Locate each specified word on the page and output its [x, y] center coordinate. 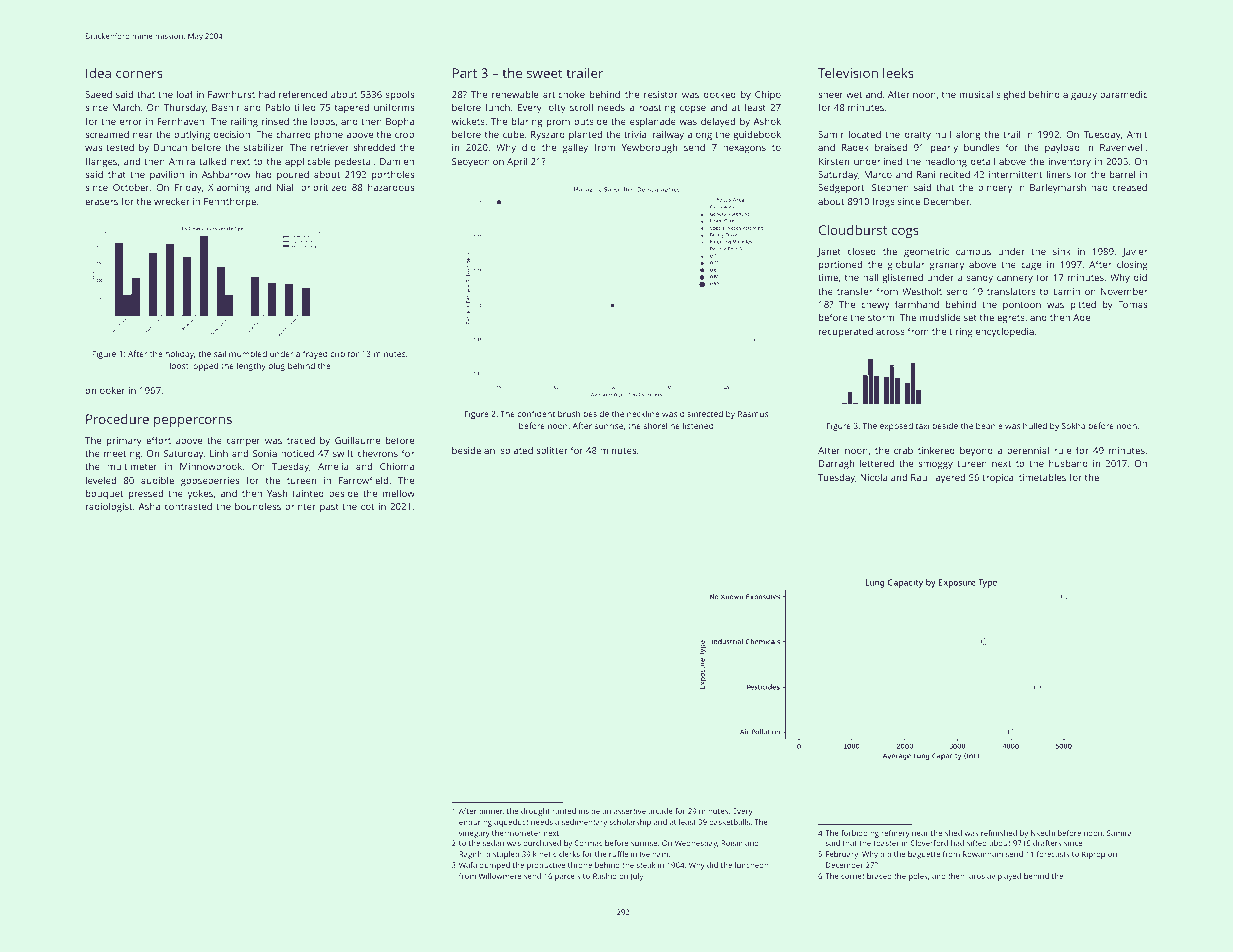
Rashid [605, 876]
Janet [829, 252]
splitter [552, 451]
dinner [491, 811]
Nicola [873, 477]
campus [973, 253]
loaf [185, 94]
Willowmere [500, 876]
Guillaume [357, 440]
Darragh [836, 465]
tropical [999, 479]
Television [848, 73]
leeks [898, 73]
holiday [179, 354]
